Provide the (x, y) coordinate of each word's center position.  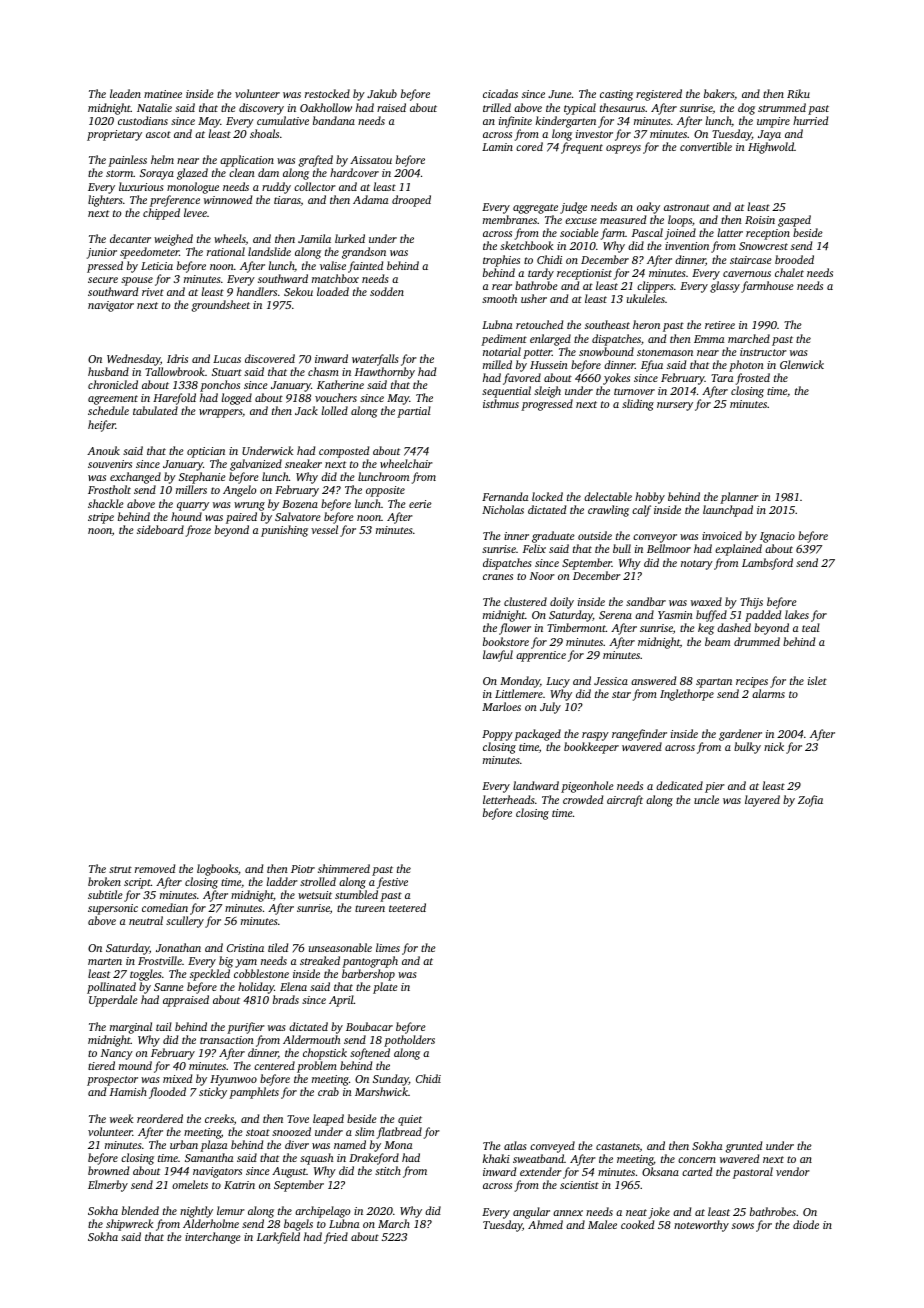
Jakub (382, 93)
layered (762, 801)
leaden (125, 93)
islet (817, 680)
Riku (798, 93)
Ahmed (545, 1224)
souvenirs (110, 464)
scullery (185, 922)
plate (385, 988)
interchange (213, 1238)
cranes (498, 577)
